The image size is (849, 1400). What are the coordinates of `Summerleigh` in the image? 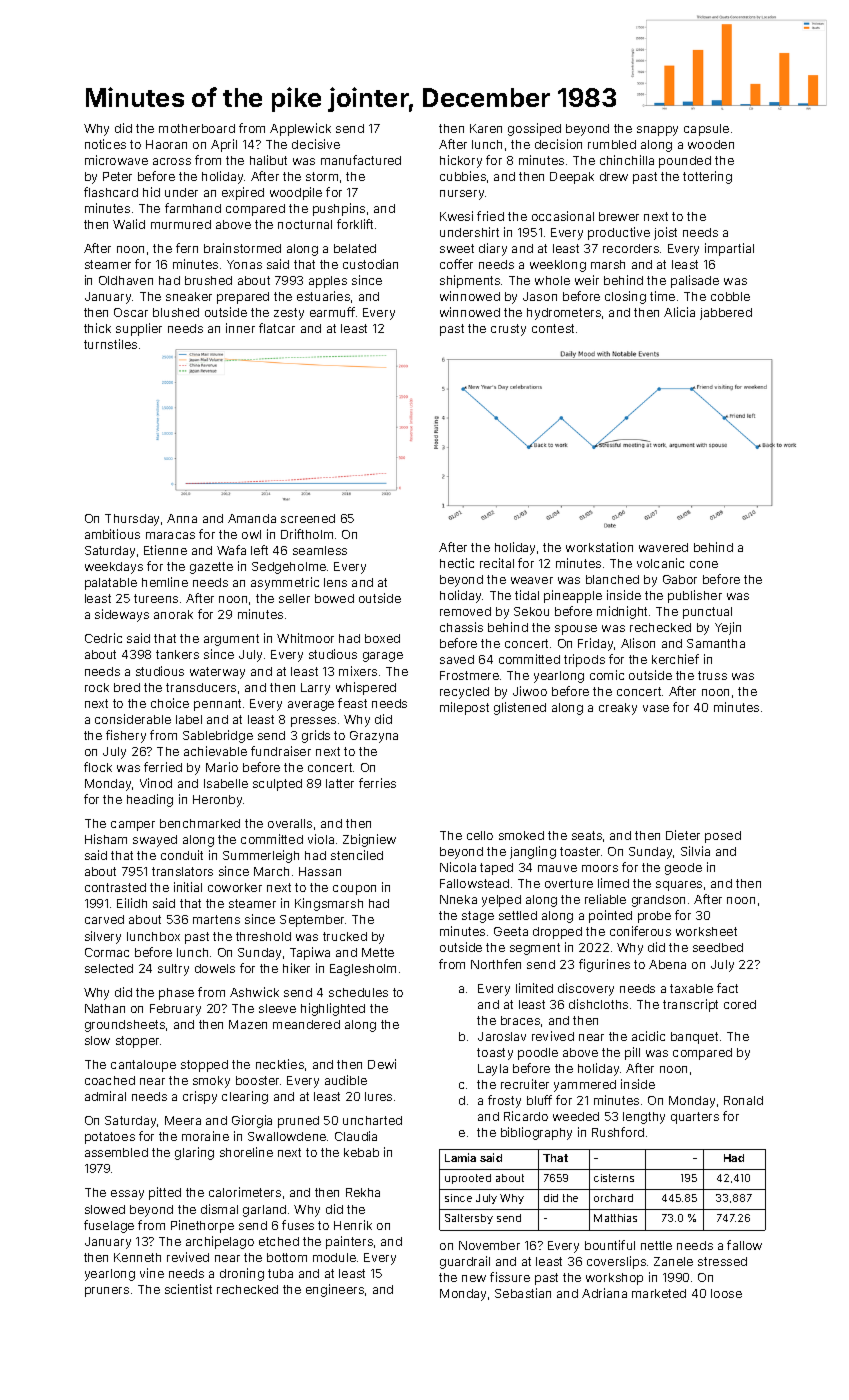 It's located at (261, 856).
